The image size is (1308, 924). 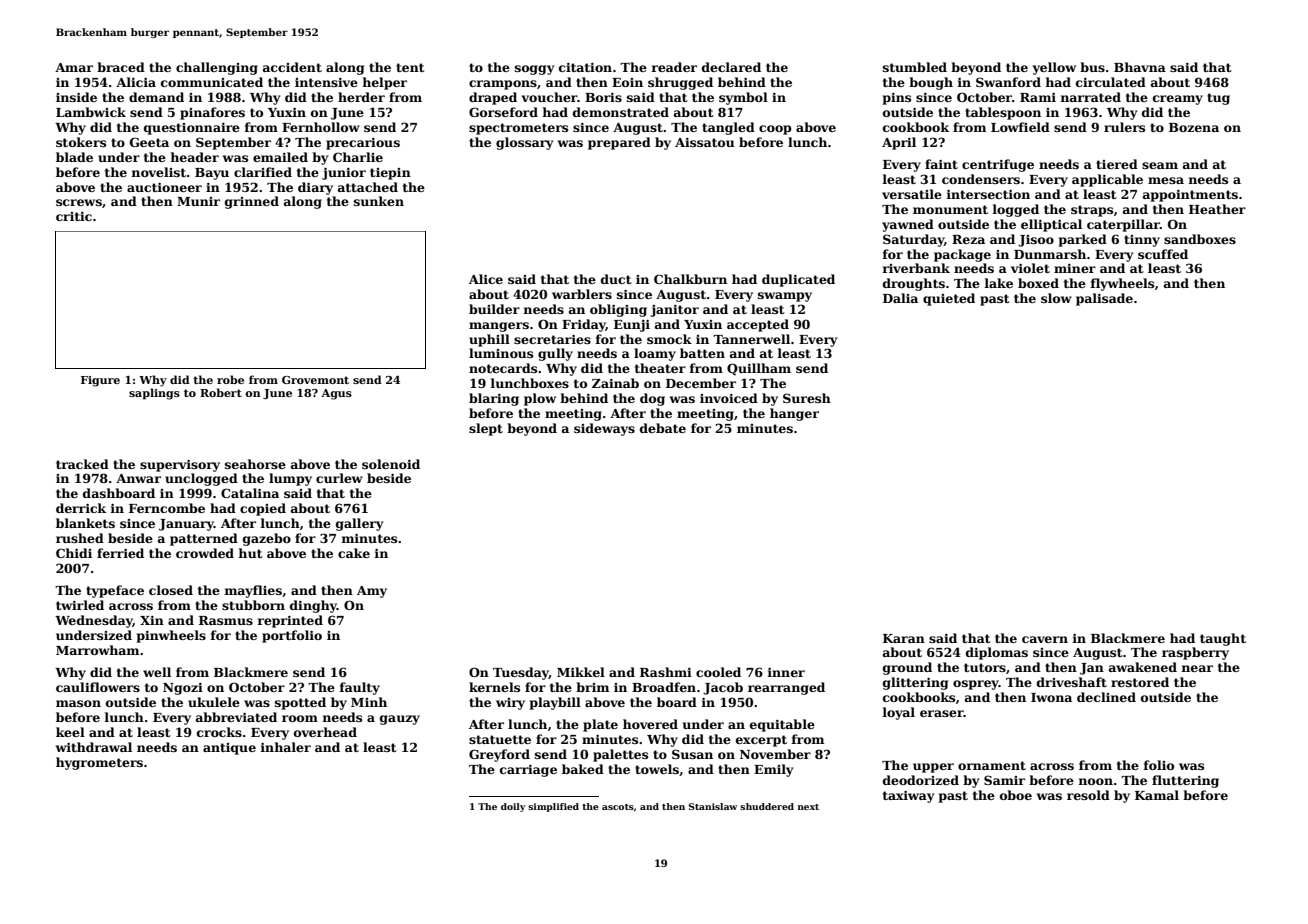 What do you see at coordinates (663, 428) in the page?
I see `debate` at bounding box center [663, 428].
